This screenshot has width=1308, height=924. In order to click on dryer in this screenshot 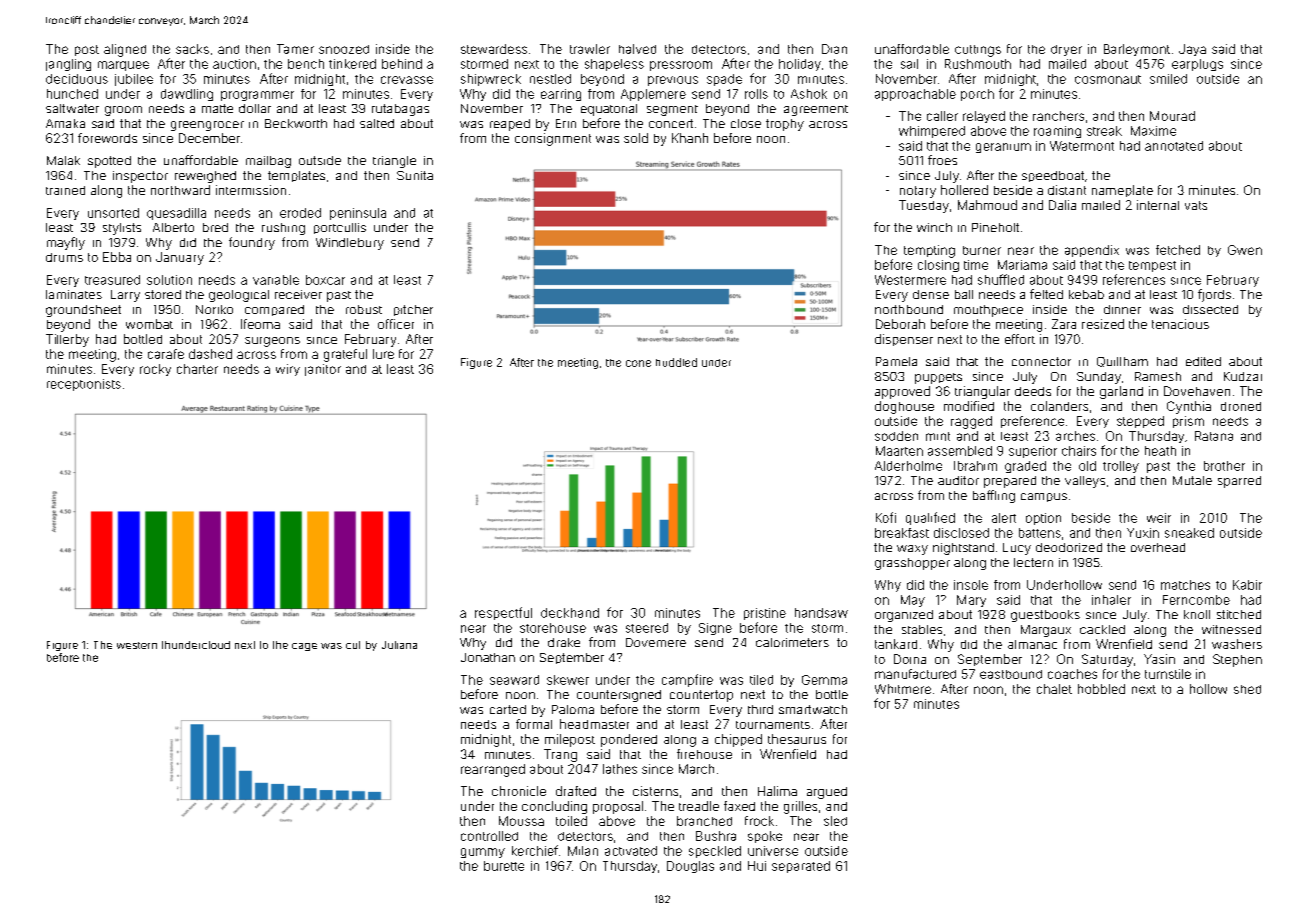, I will do `click(1066, 50)`.
